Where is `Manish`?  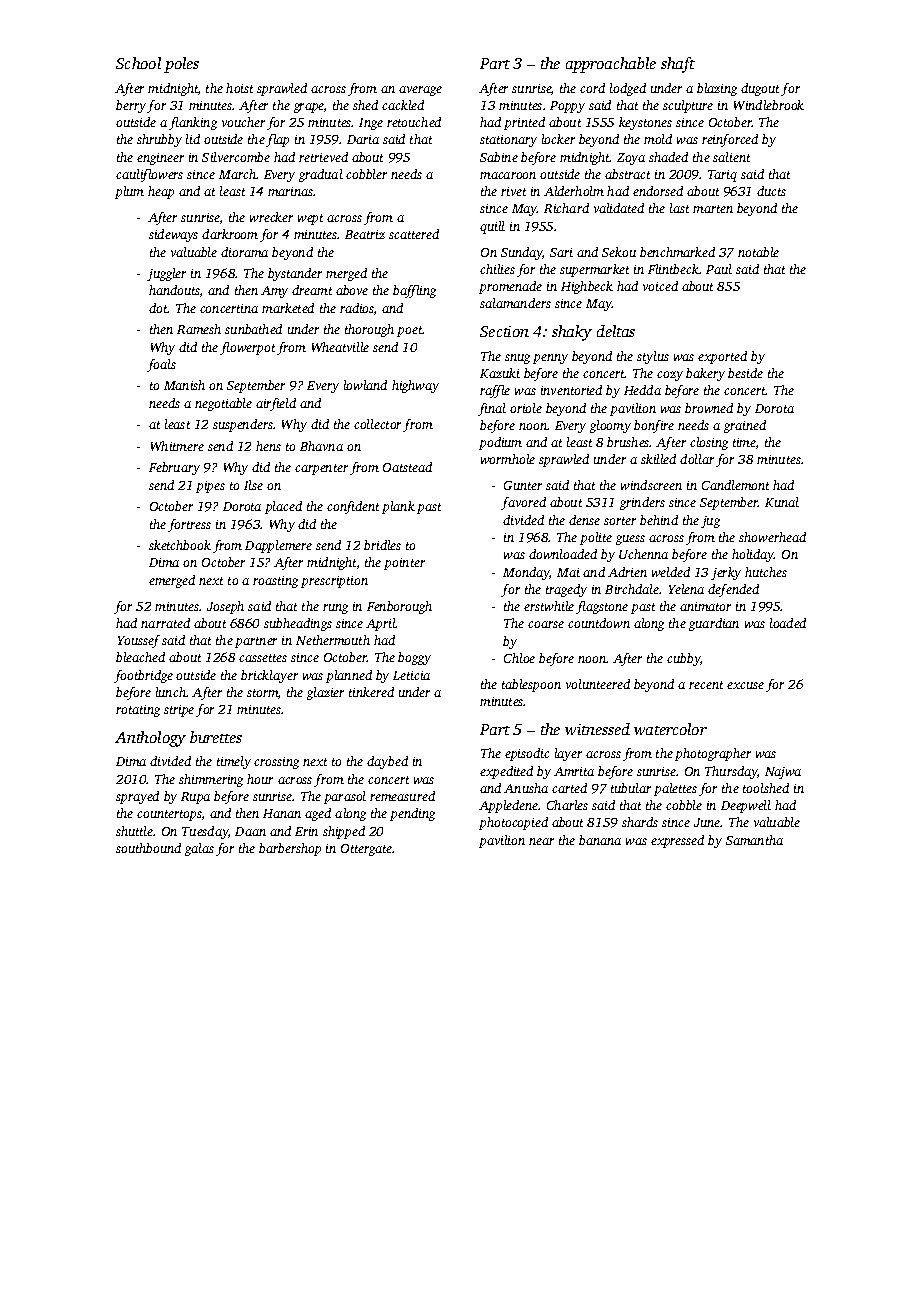 Manish is located at coordinates (184, 385).
